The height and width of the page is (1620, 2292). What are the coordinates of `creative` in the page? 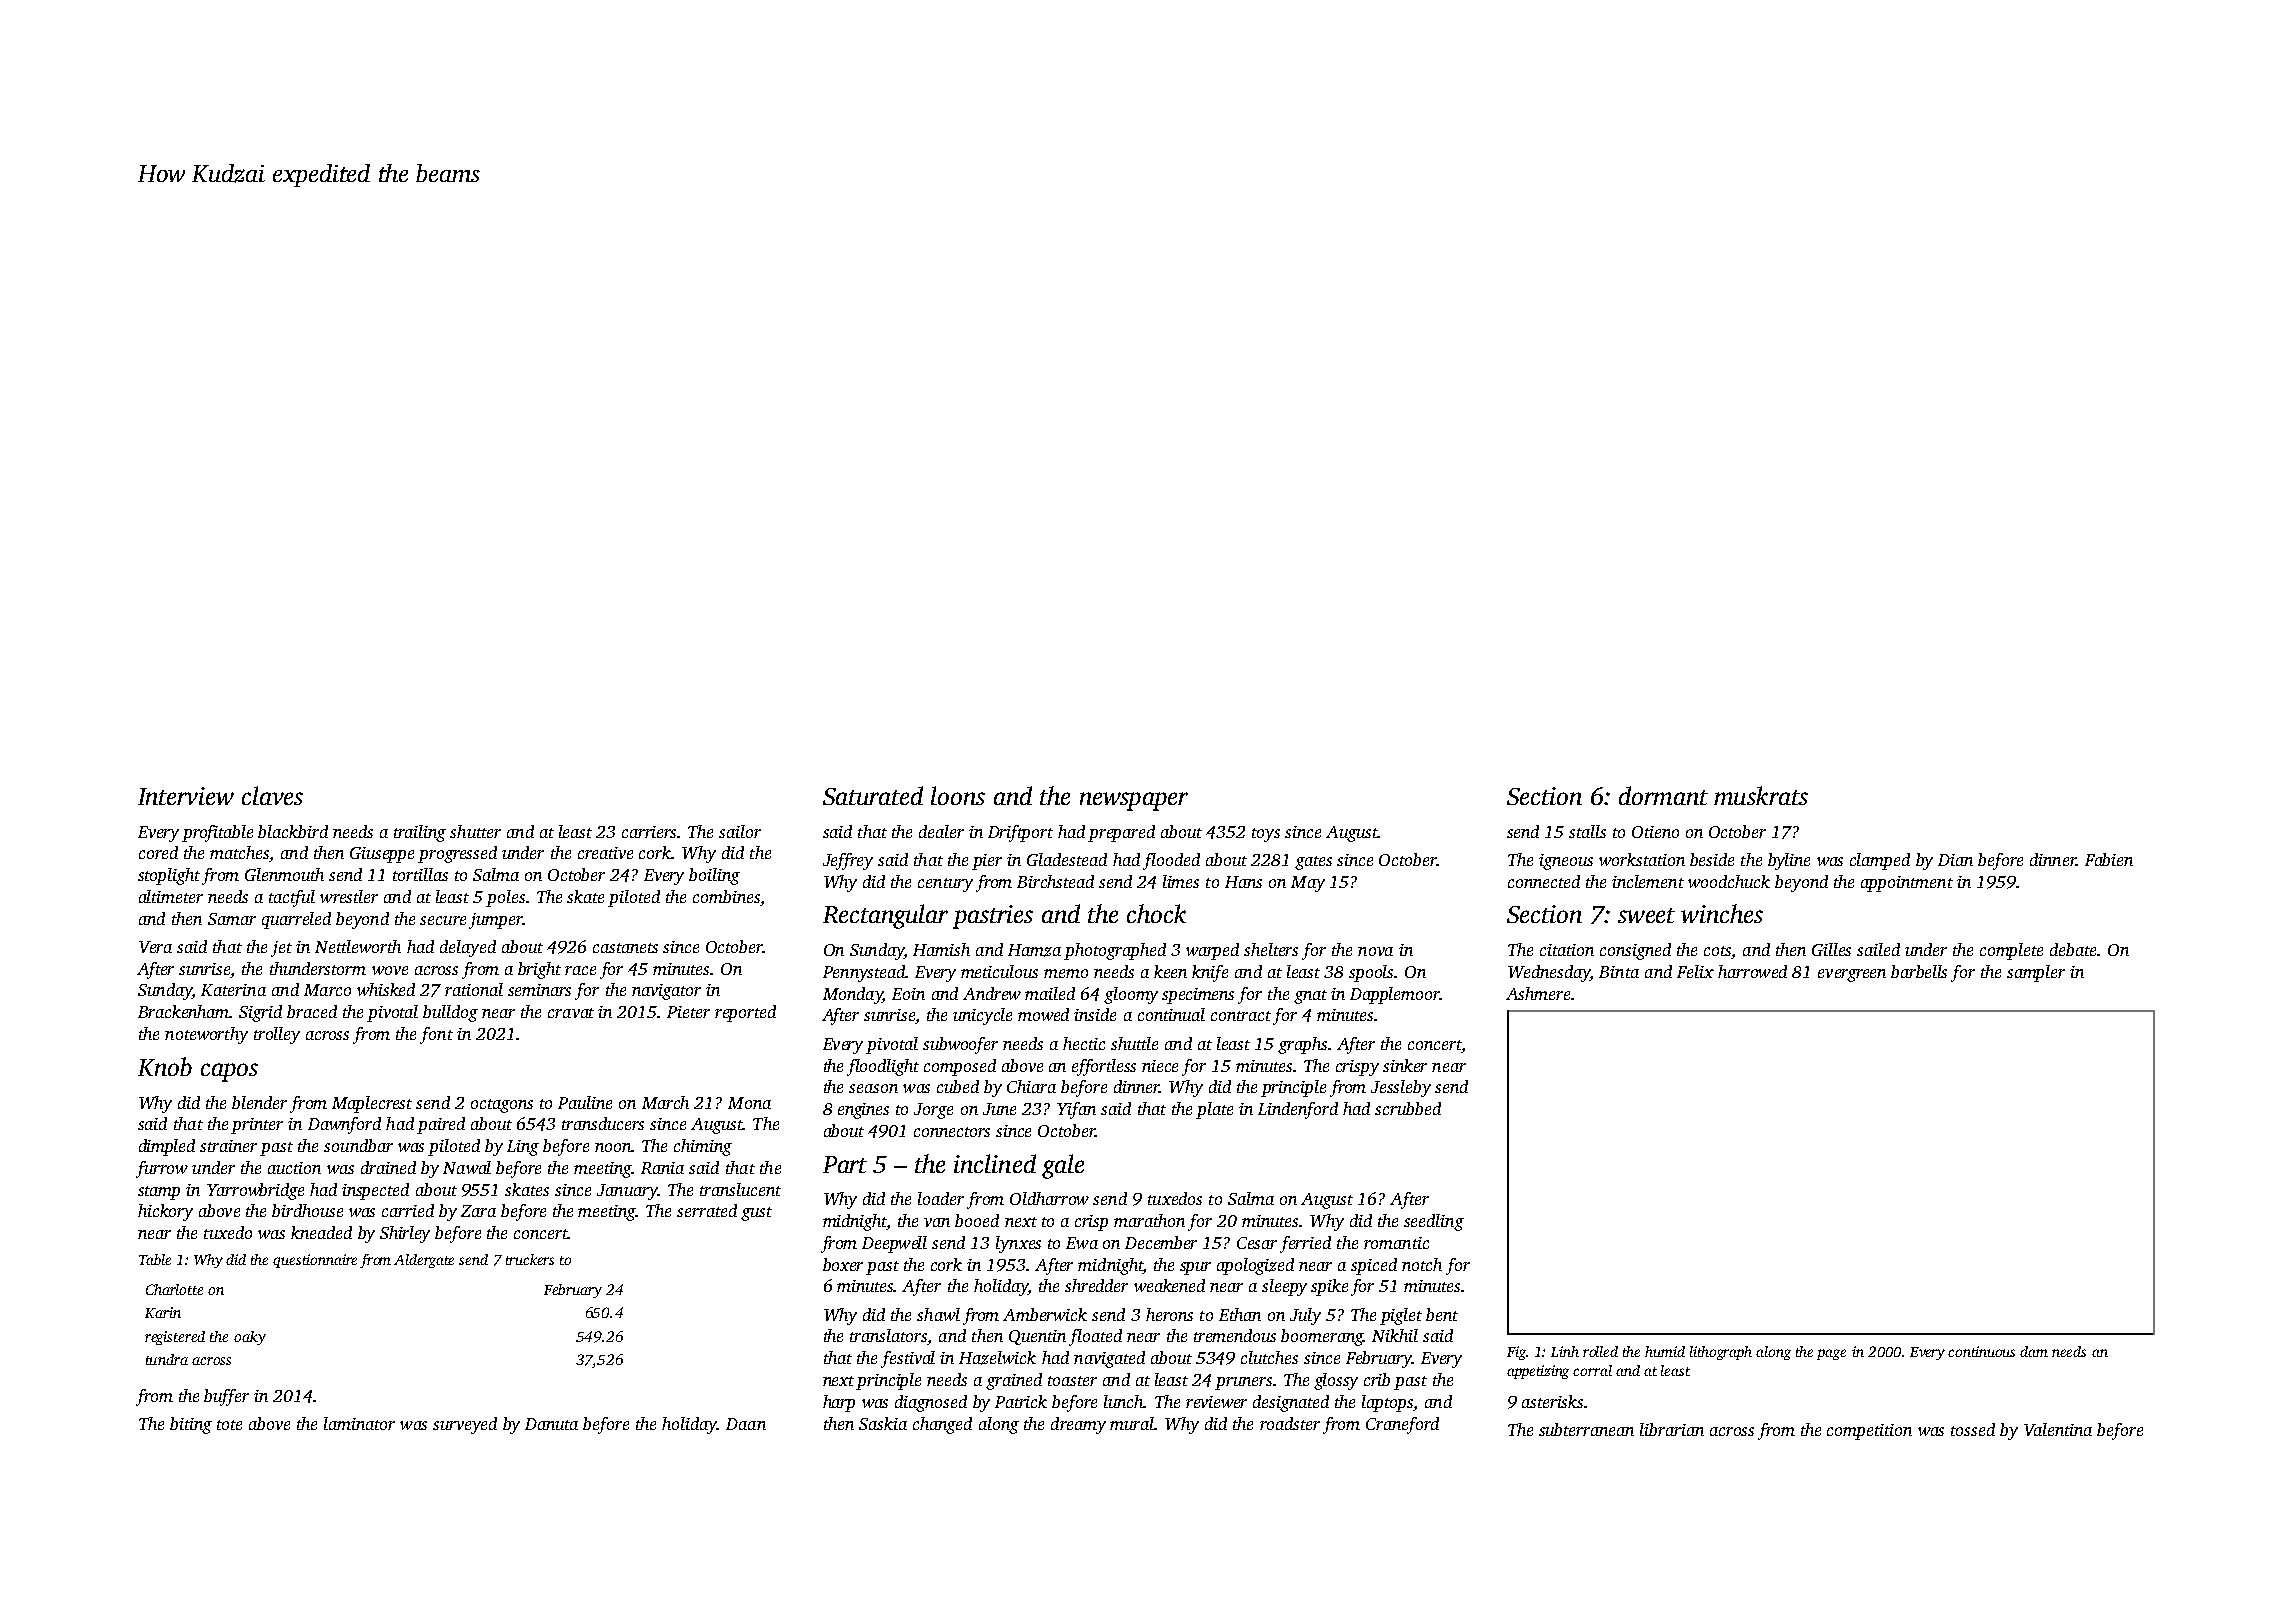 It's located at (605, 853).
